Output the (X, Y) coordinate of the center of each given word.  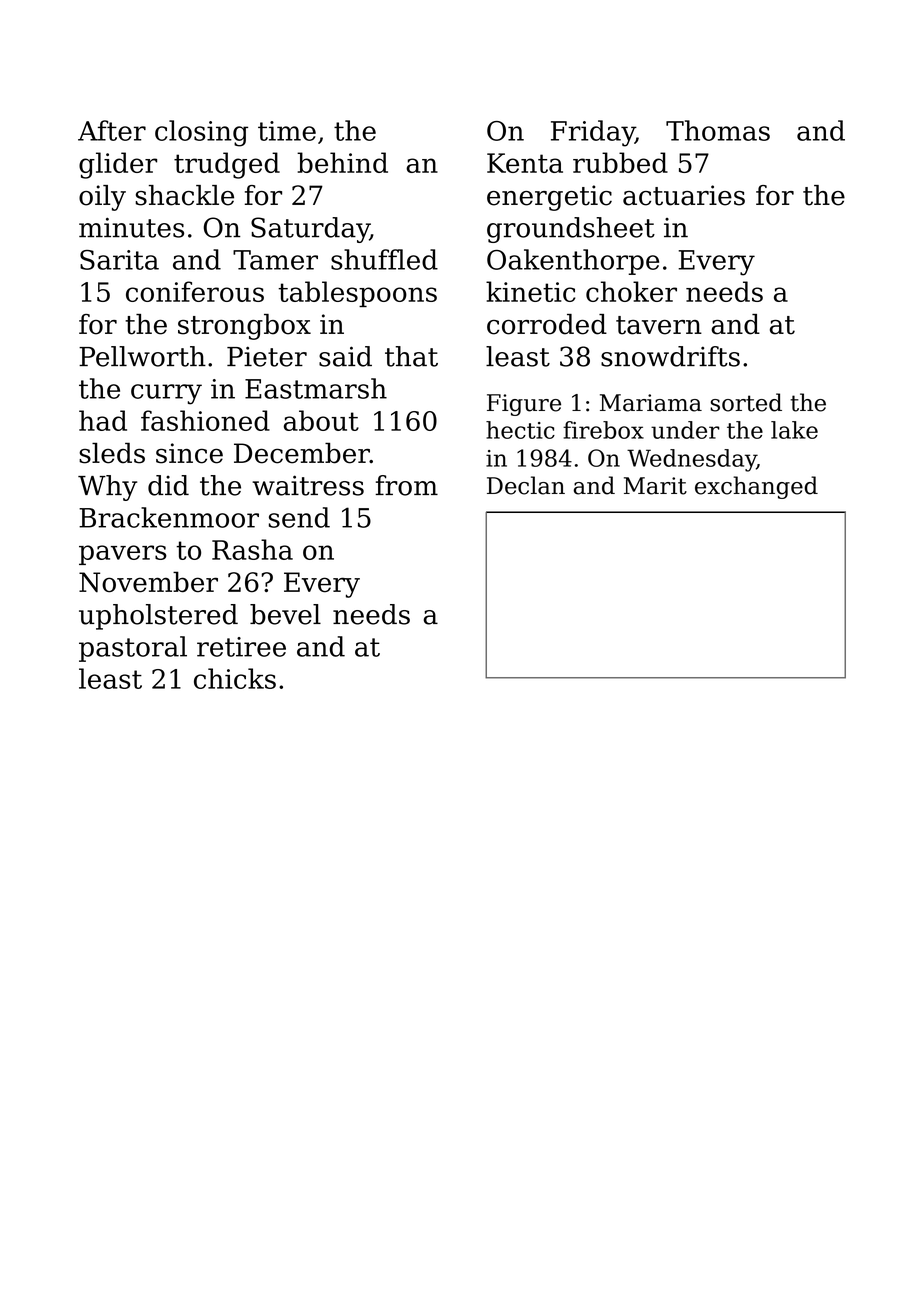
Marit (655, 486)
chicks (235, 678)
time (287, 131)
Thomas (718, 130)
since (189, 453)
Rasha (252, 549)
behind (342, 162)
